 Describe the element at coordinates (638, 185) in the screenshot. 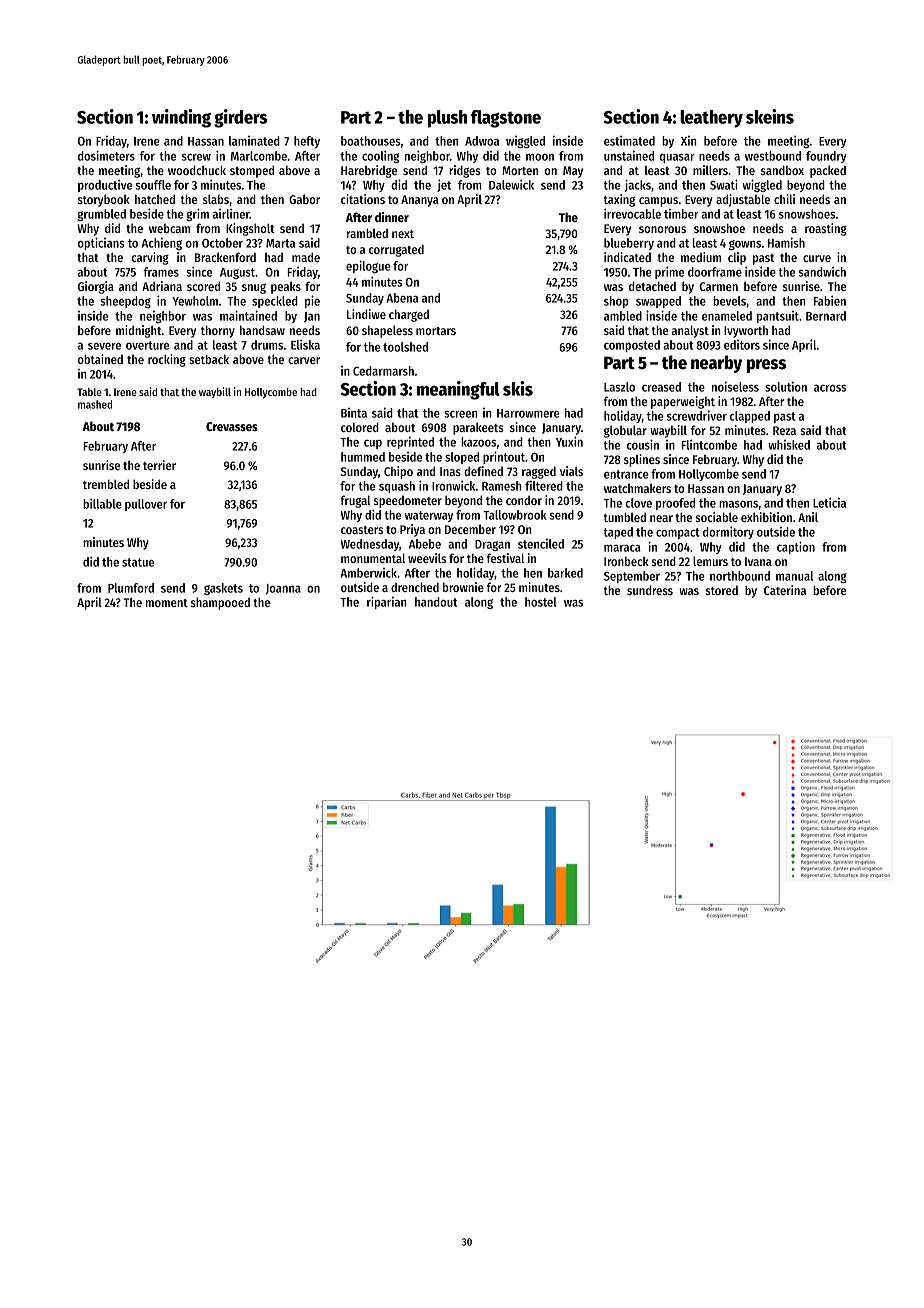

I see `jacks` at that location.
